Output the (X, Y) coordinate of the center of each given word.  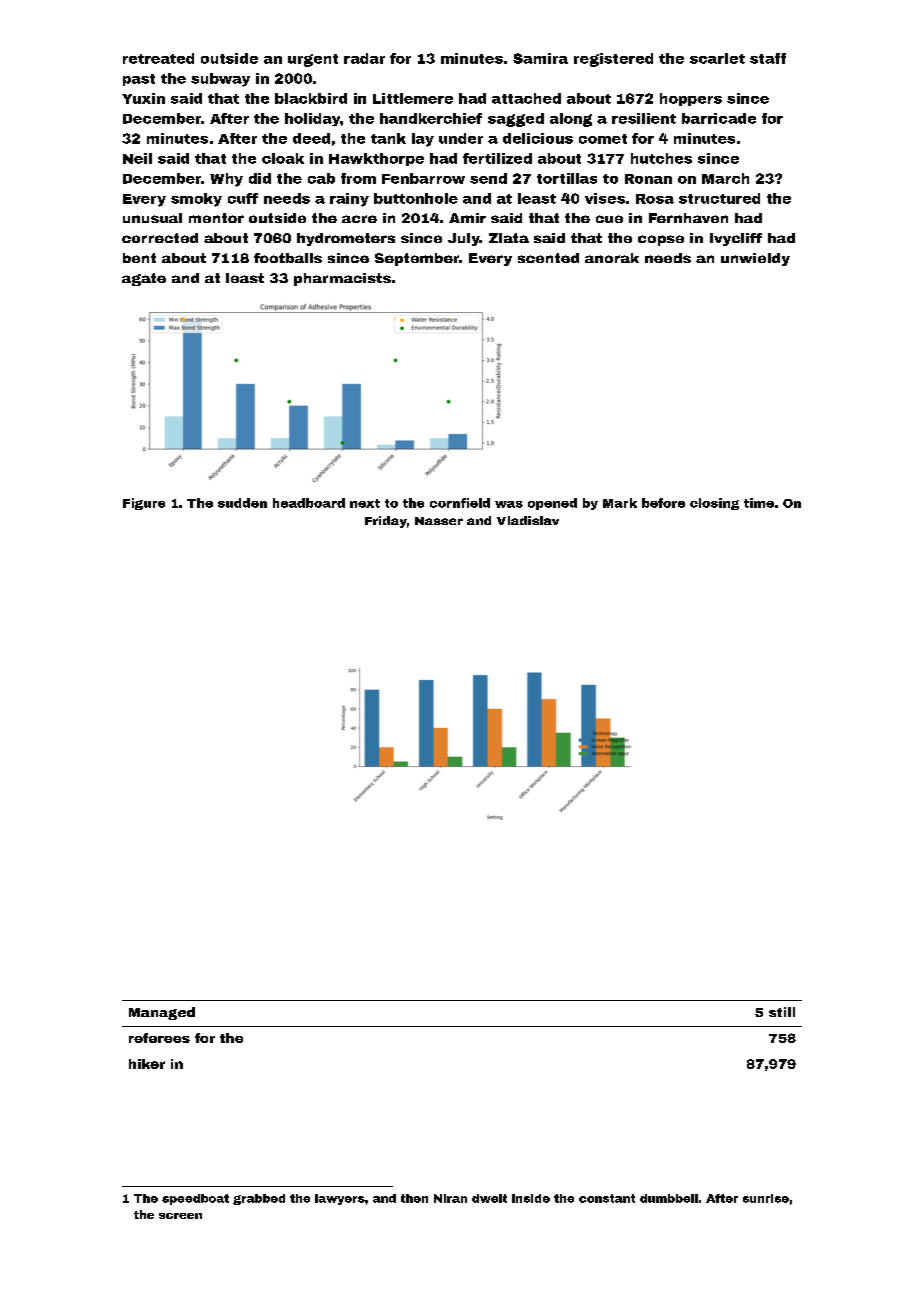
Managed (162, 1013)
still (782, 1012)
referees (159, 1038)
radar (364, 58)
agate (144, 279)
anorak (612, 258)
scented (548, 258)
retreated (158, 58)
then (414, 1198)
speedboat (195, 1199)
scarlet (717, 58)
